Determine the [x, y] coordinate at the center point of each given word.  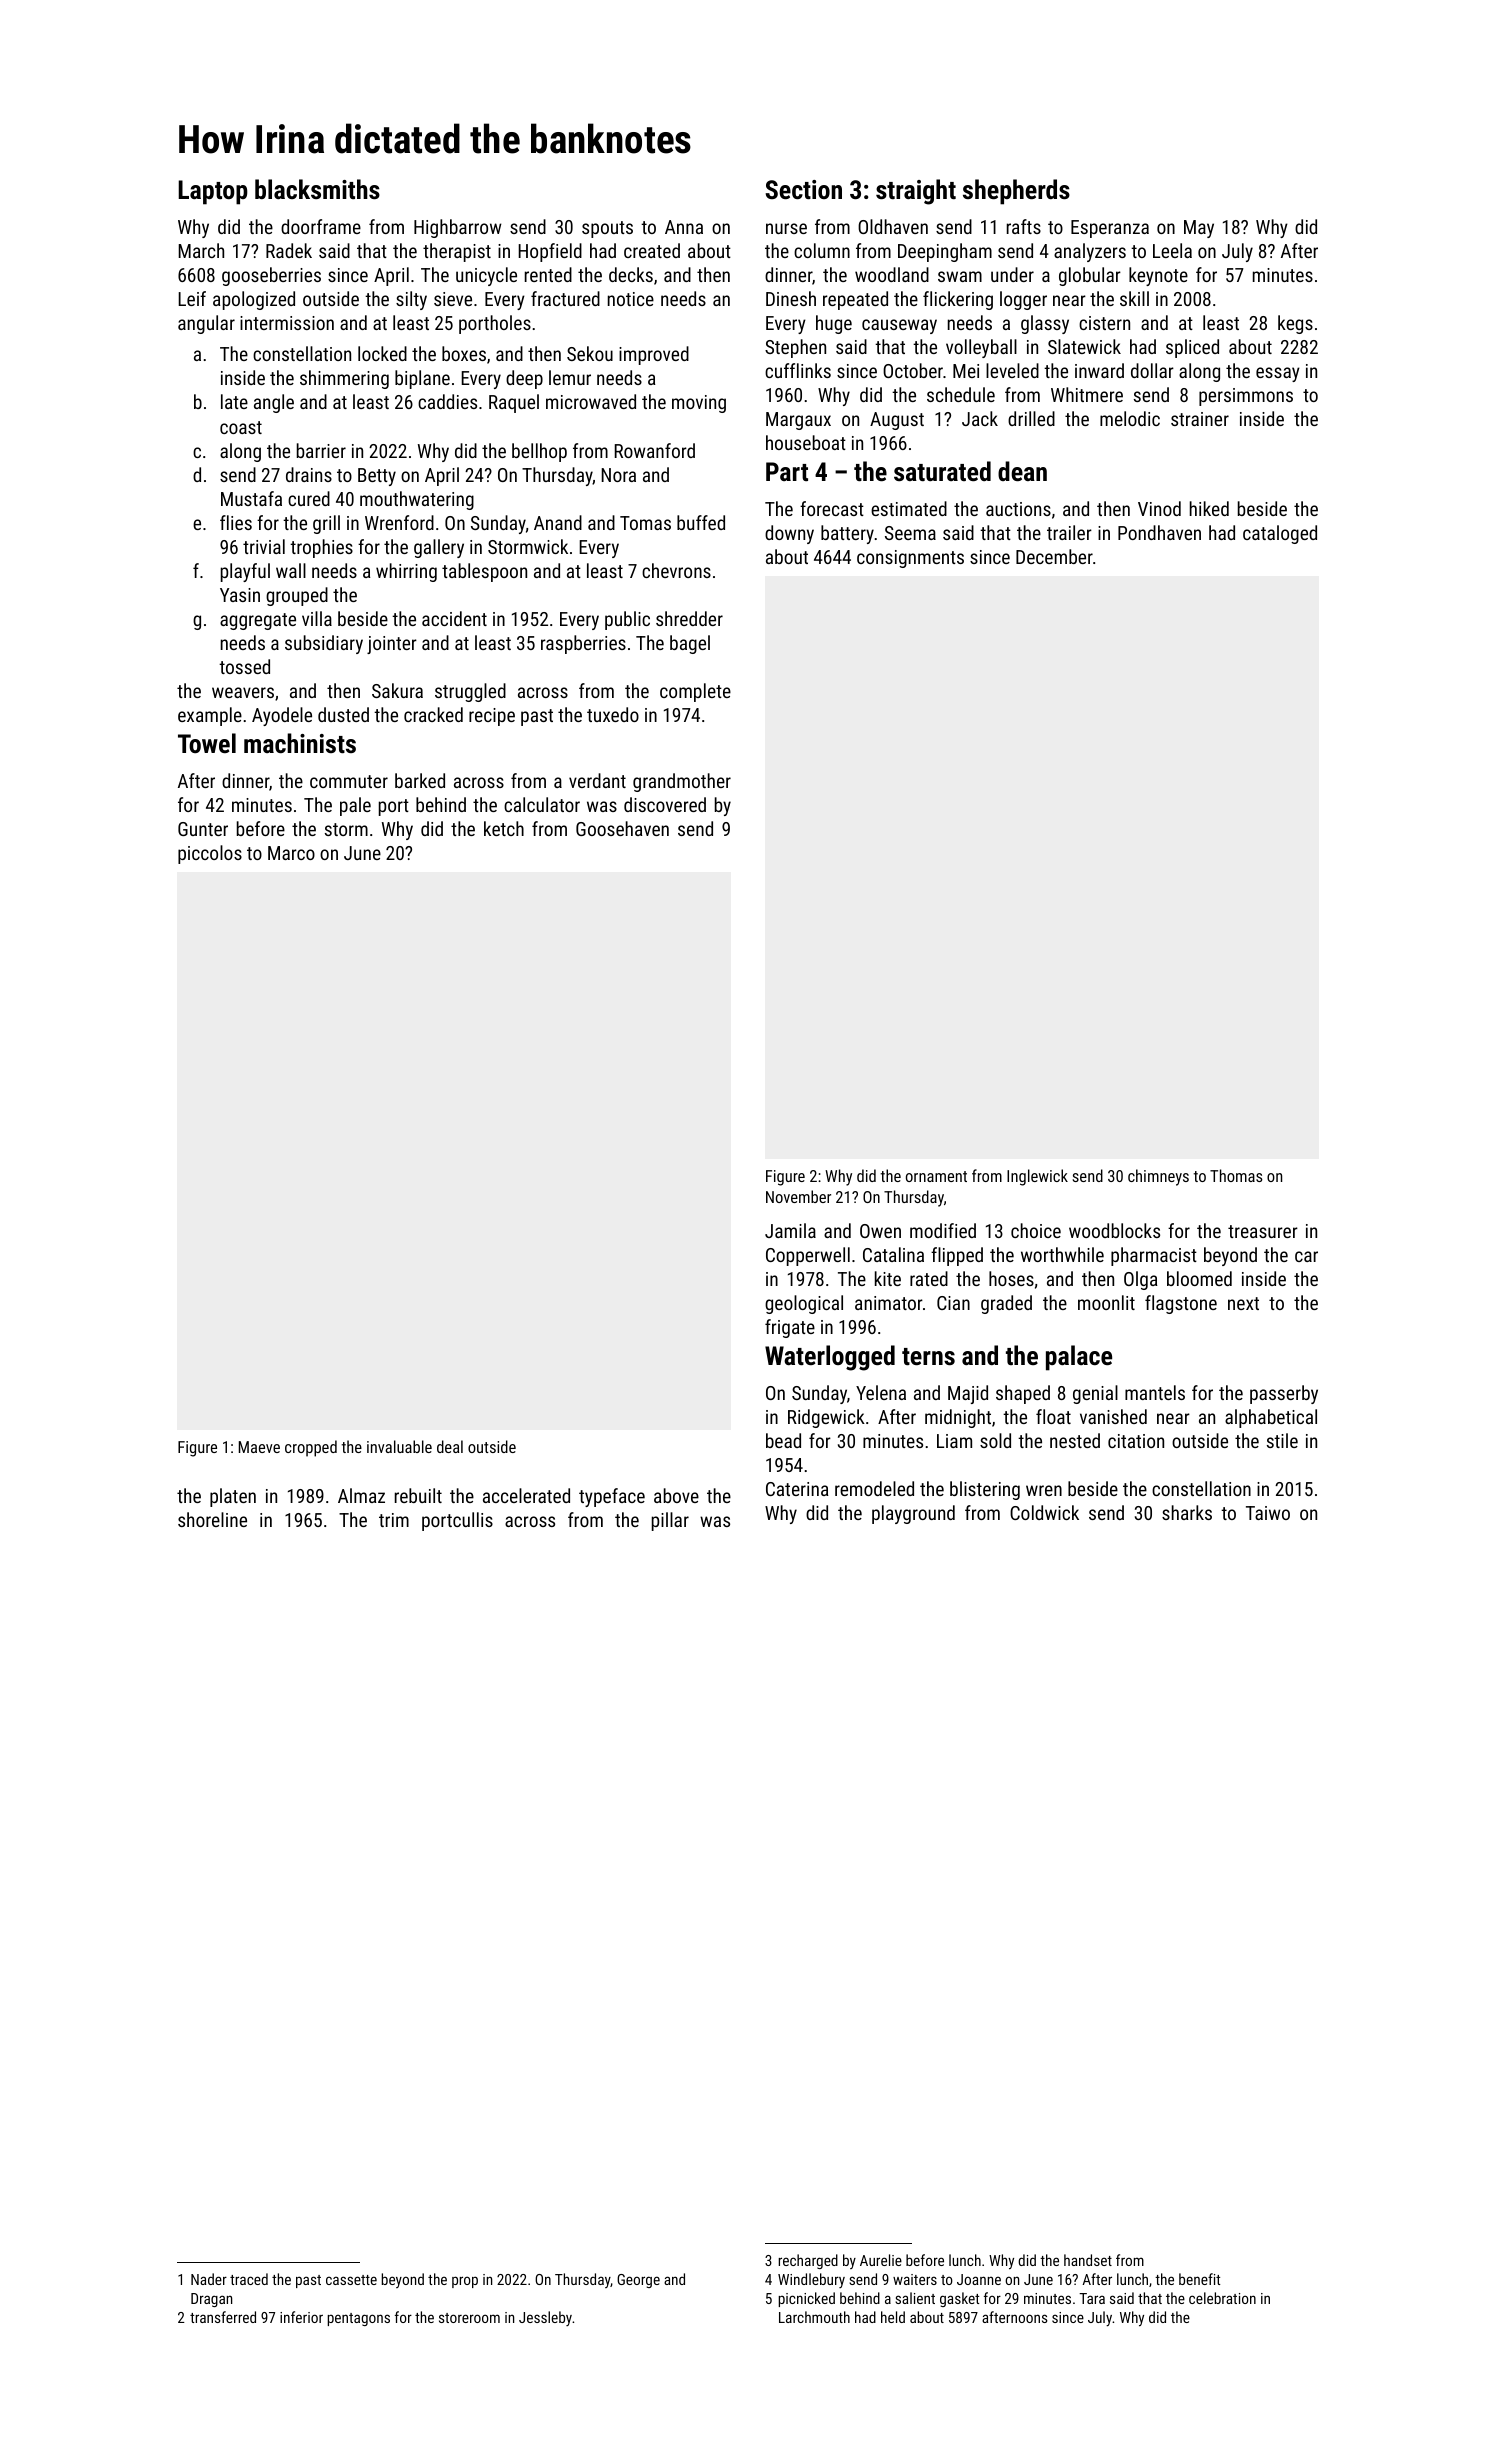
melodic [1130, 418]
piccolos [210, 854]
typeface [612, 1497]
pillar [670, 1521]
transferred [223, 2317]
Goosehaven [622, 828]
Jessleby [545, 2318]
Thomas [1236, 1175]
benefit [1199, 2279]
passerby [1284, 1394]
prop [465, 2282]
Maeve [259, 1447]
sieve [453, 299]
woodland [892, 274]
